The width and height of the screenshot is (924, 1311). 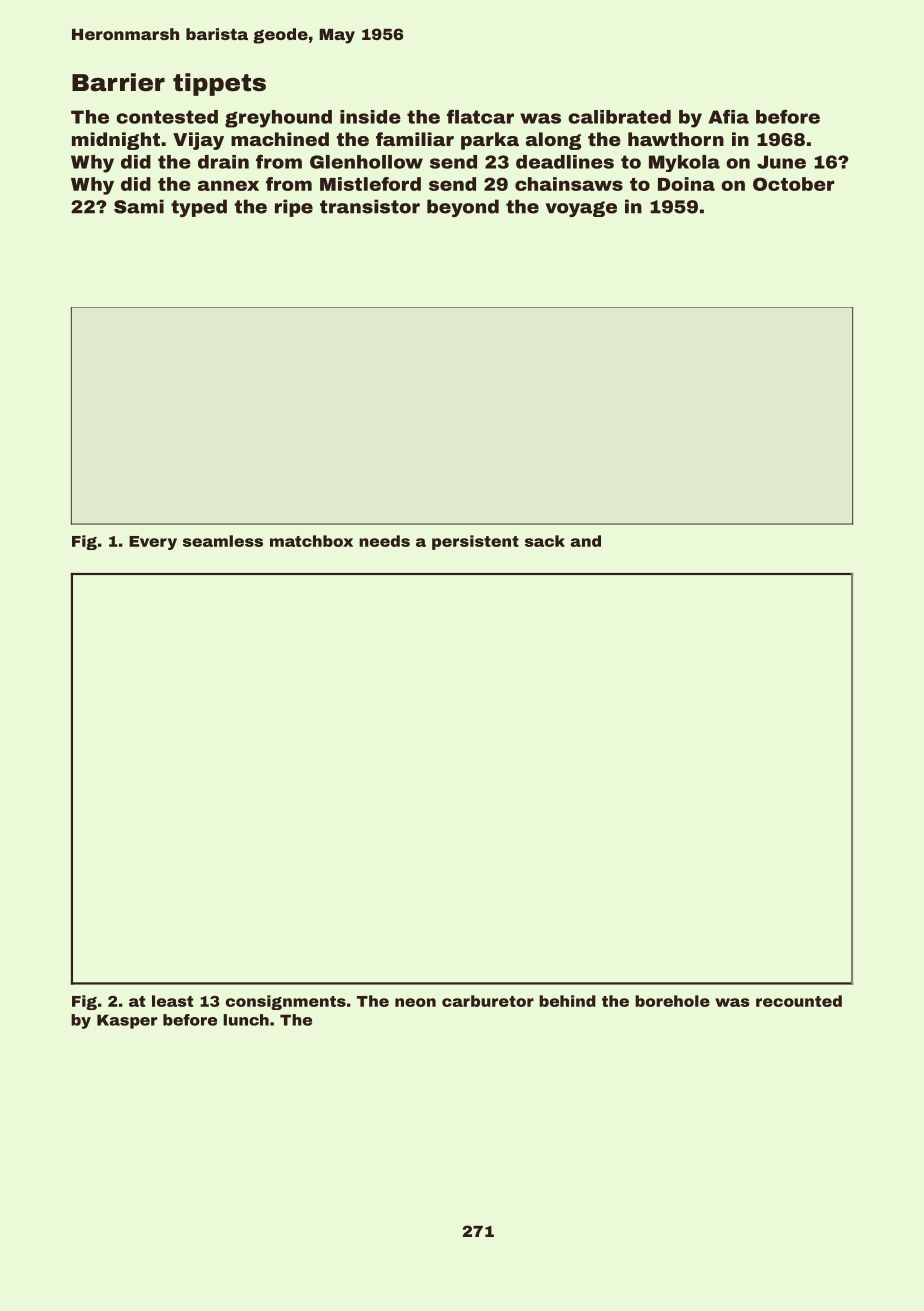 What do you see at coordinates (545, 541) in the screenshot?
I see `sack` at bounding box center [545, 541].
